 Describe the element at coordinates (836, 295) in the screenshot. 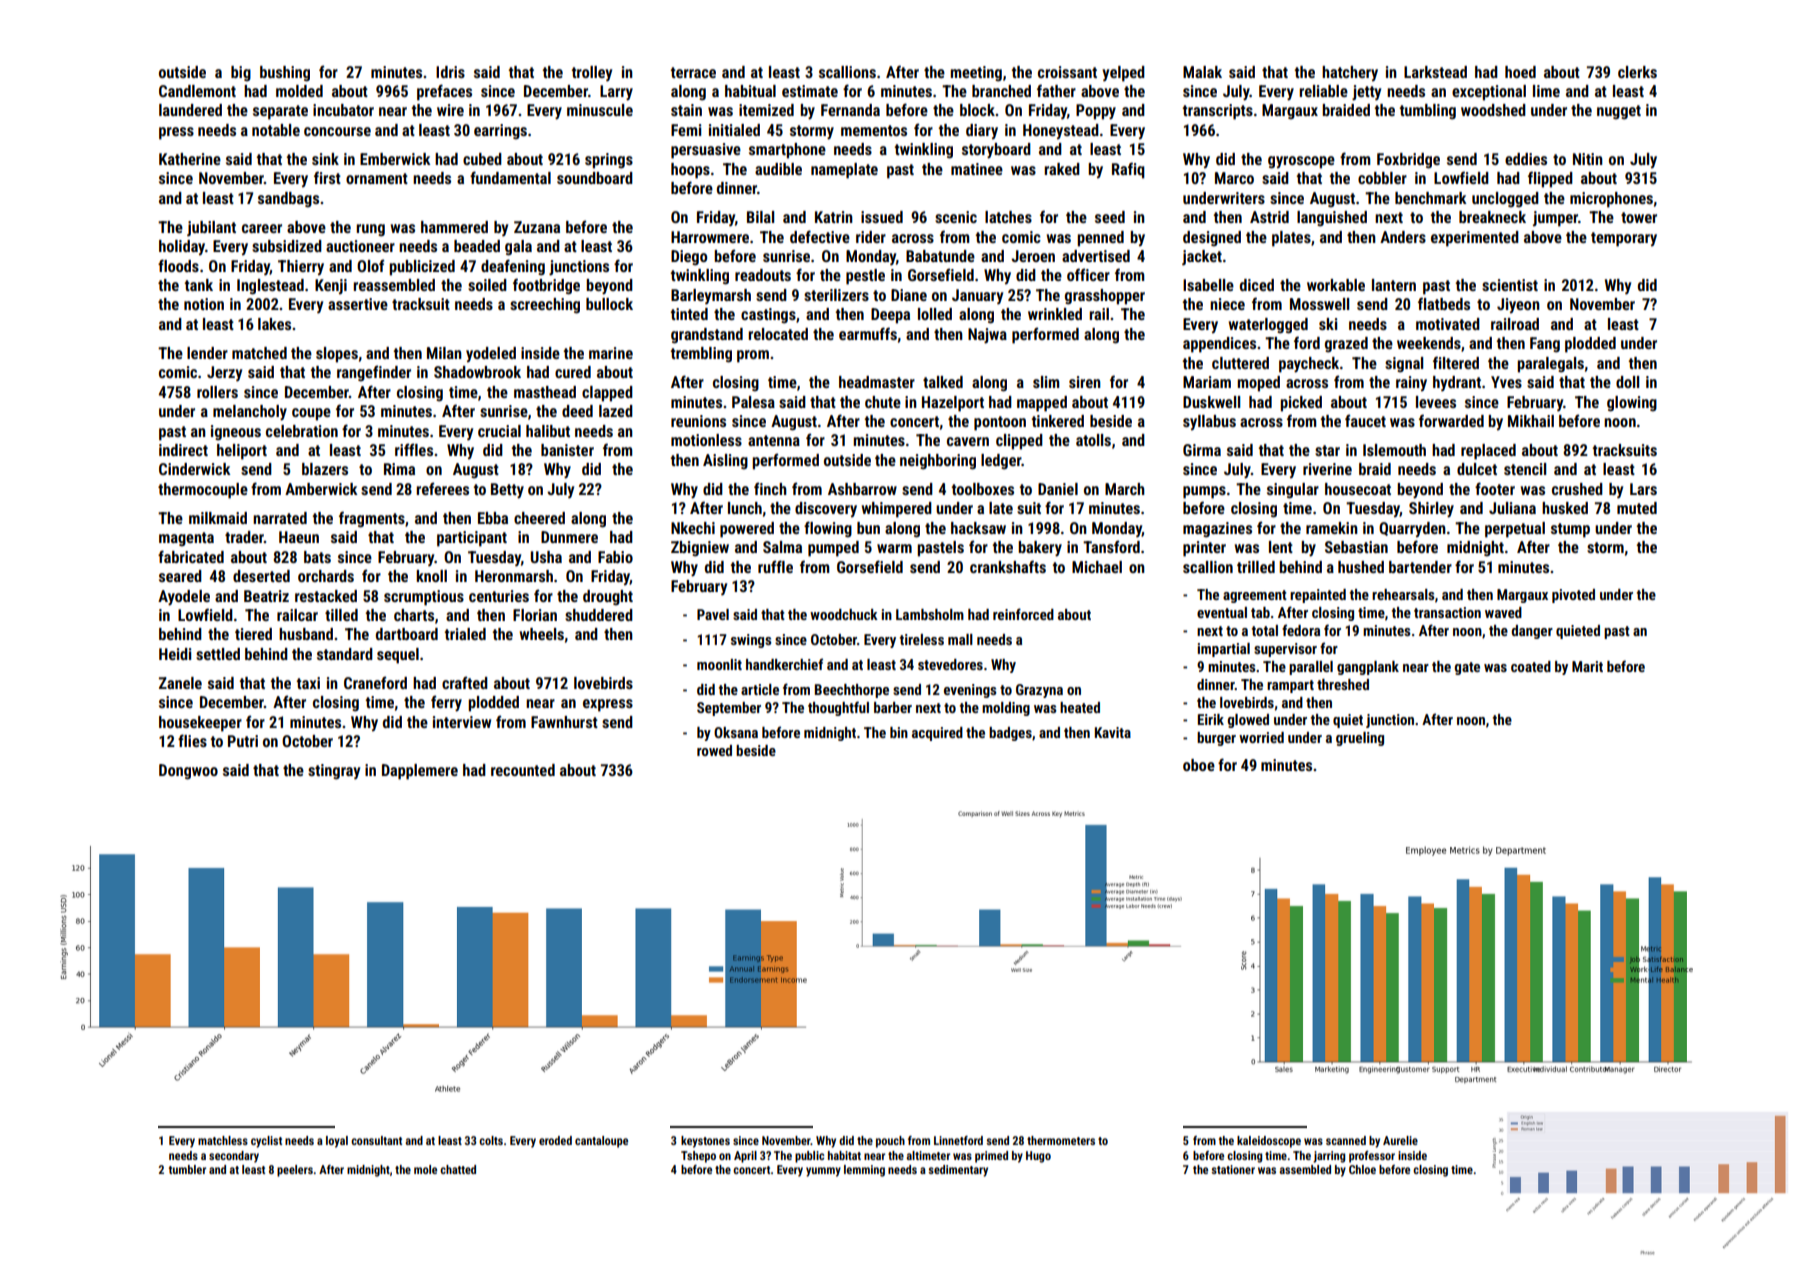

I see `sterilizers` at that location.
